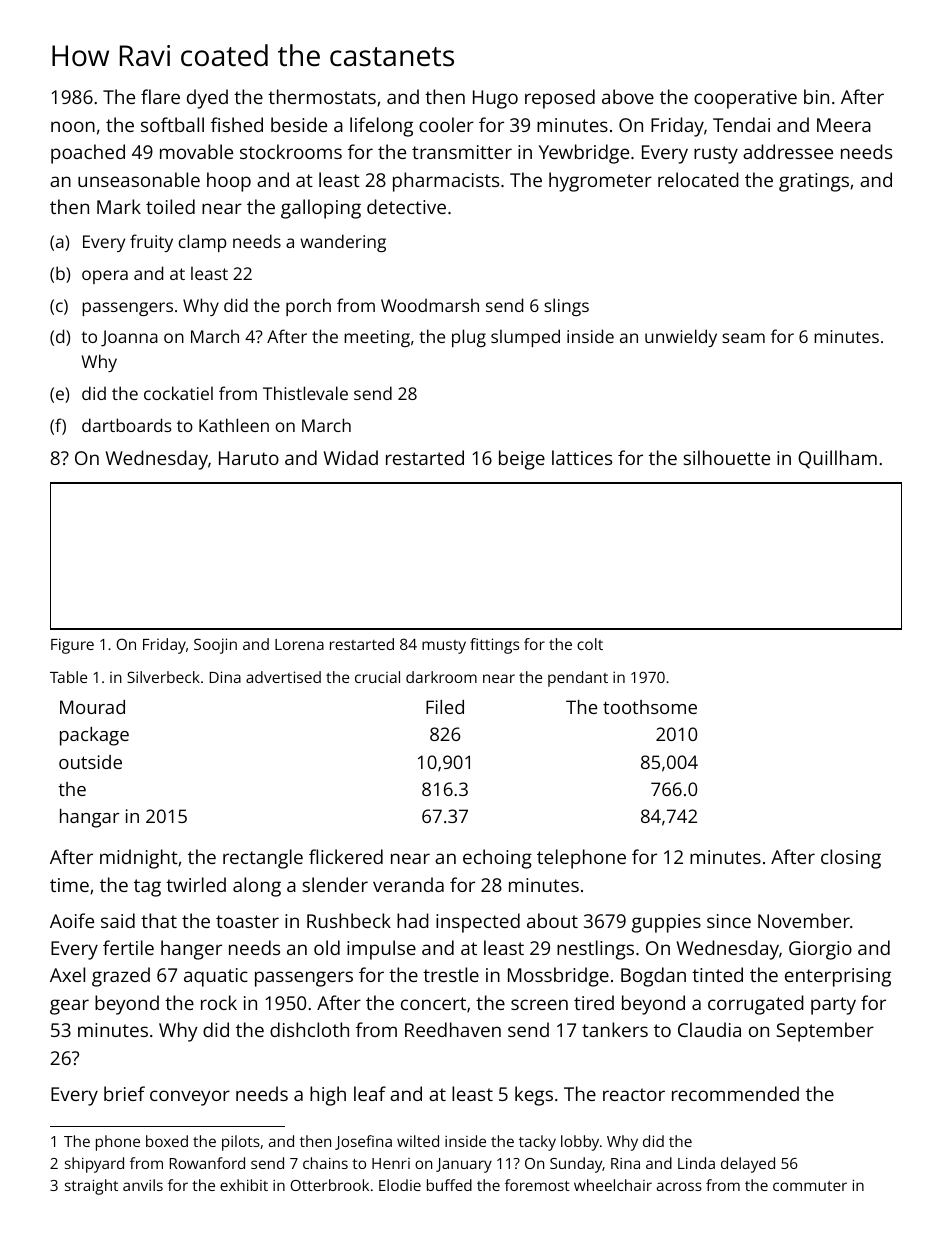 This screenshot has height=1233, width=952. Describe the element at coordinates (351, 457) in the screenshot. I see `Widad` at that location.
